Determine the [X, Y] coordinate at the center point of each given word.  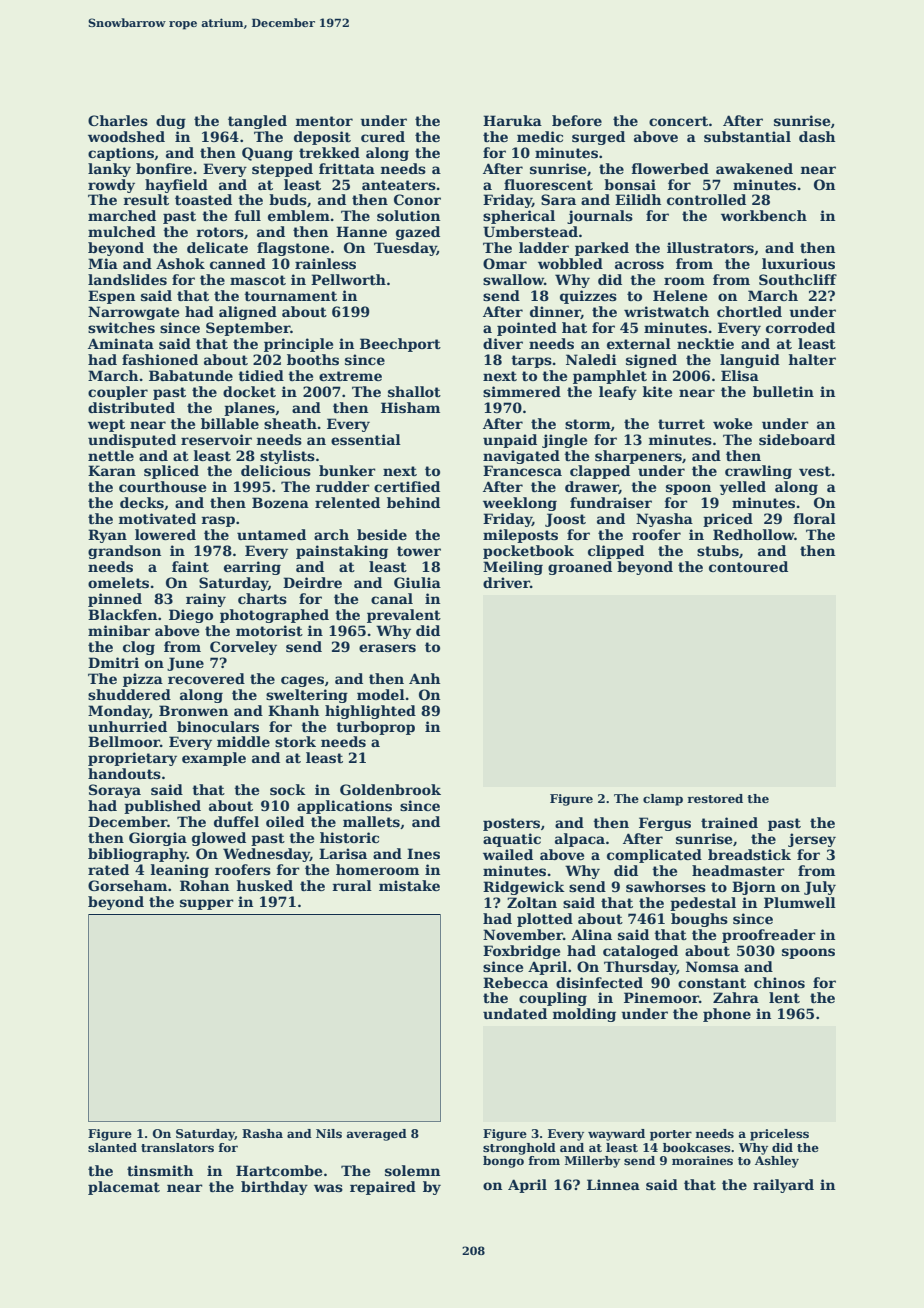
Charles [118, 120]
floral [815, 518]
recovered [206, 678]
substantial [747, 136]
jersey [812, 840]
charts [262, 598]
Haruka [512, 120]
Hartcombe [279, 1170]
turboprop [375, 728]
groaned [580, 568]
